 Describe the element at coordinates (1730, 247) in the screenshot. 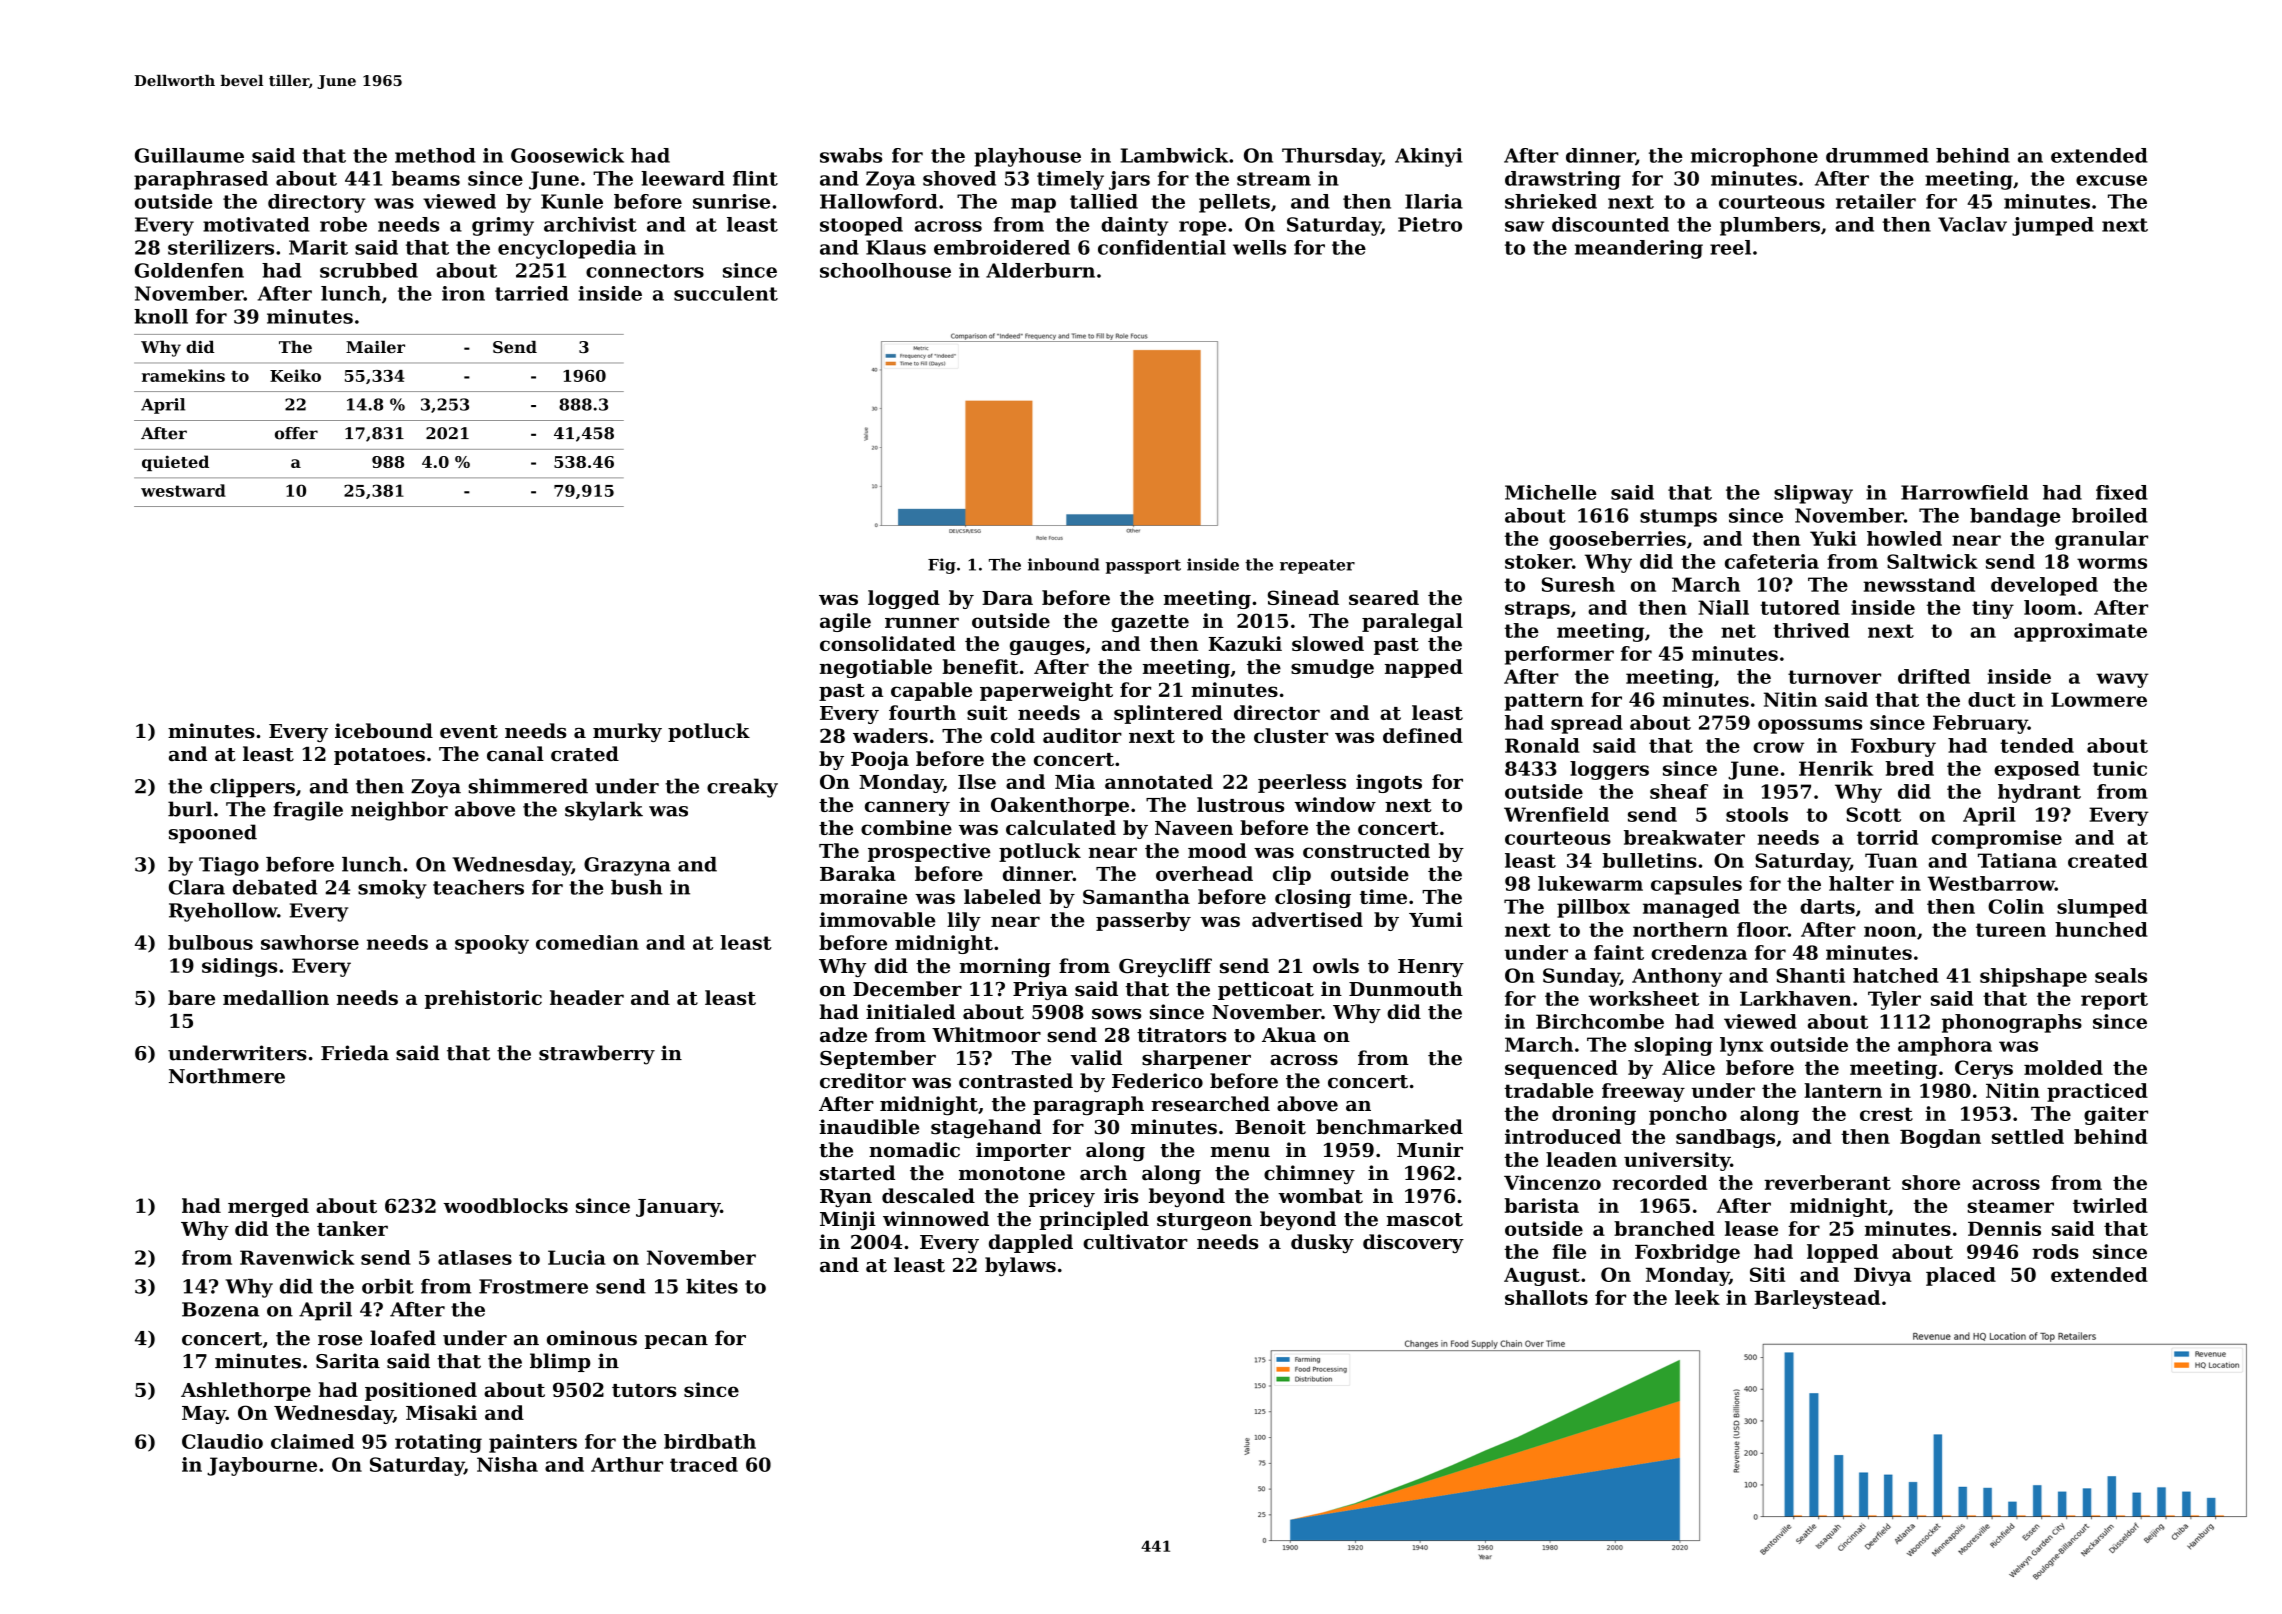

I see `reel` at that location.
